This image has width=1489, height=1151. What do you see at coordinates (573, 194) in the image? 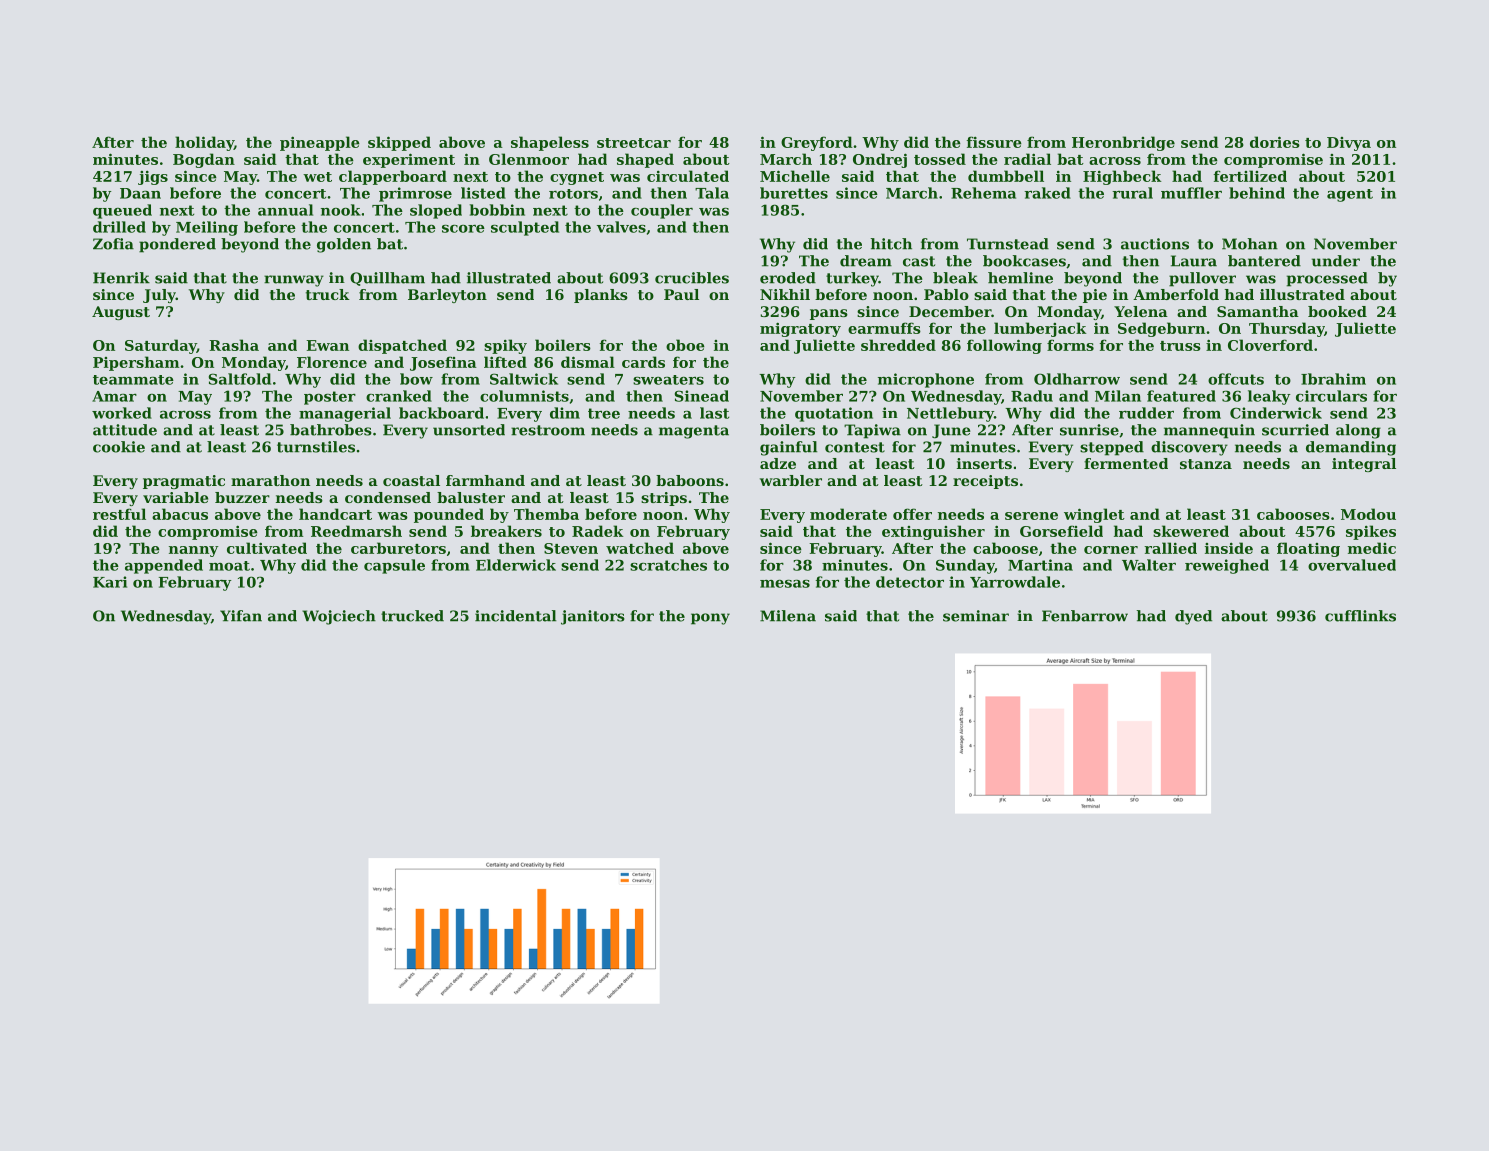
I see `rotors` at bounding box center [573, 194].
